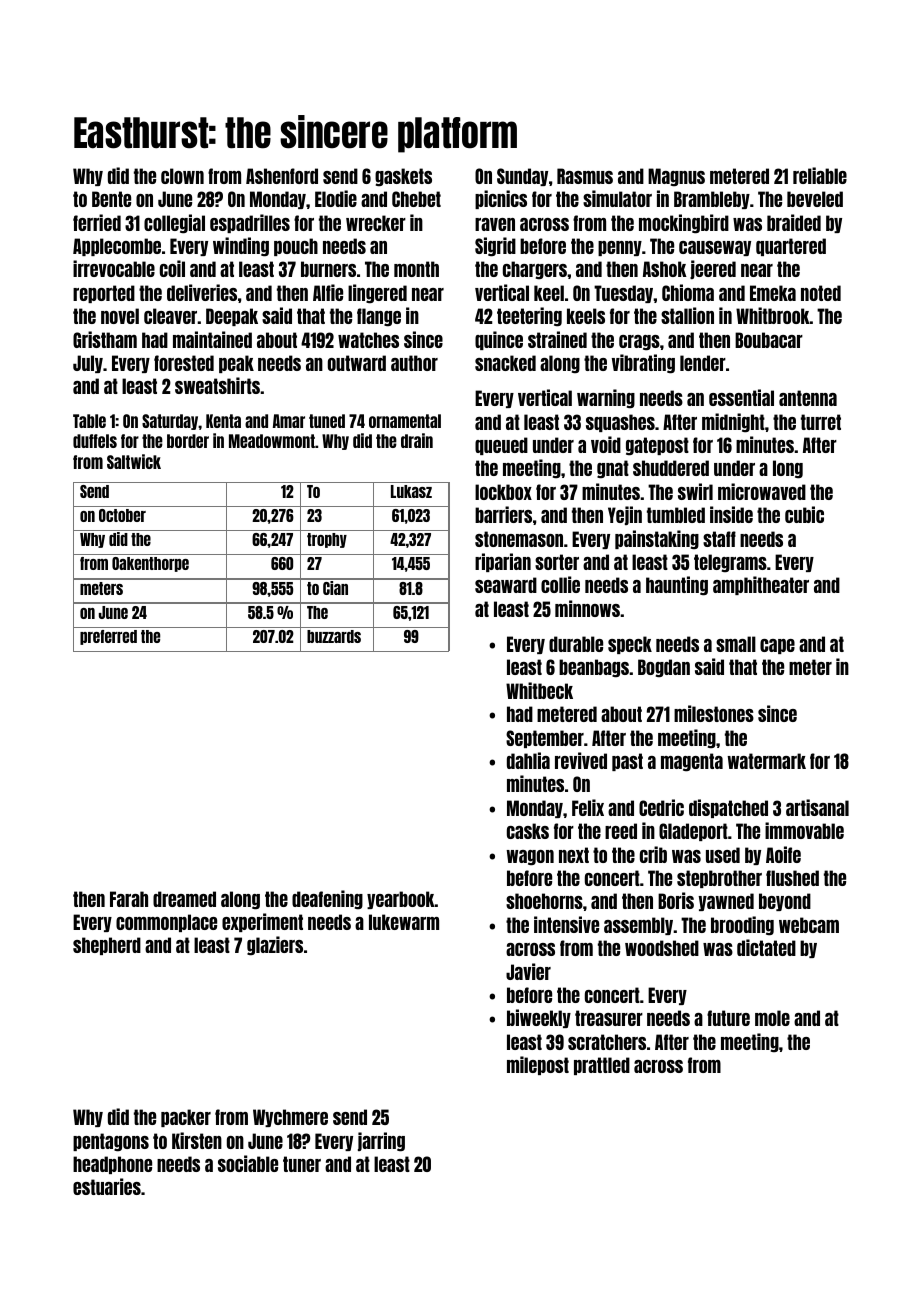 This document has width=924, height=1308. What do you see at coordinates (742, 926) in the document?
I see `brooding` at bounding box center [742, 926].
